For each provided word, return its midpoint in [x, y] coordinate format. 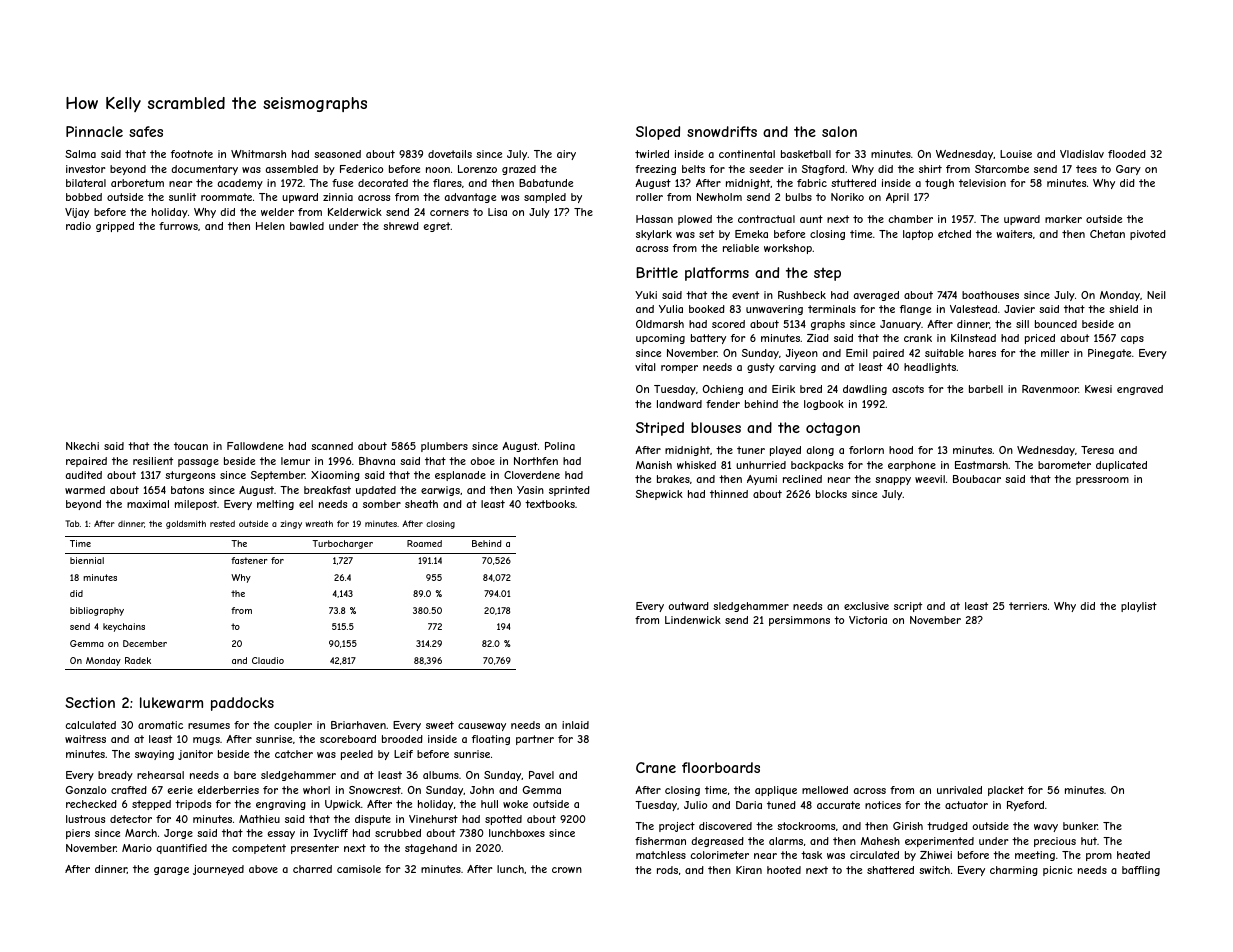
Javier [1019, 309]
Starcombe [1002, 169]
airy [566, 155]
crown [567, 870]
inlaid [575, 725]
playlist [1139, 607]
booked [707, 309]
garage [171, 871]
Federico [361, 169]
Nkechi [82, 446]
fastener [249, 560]
